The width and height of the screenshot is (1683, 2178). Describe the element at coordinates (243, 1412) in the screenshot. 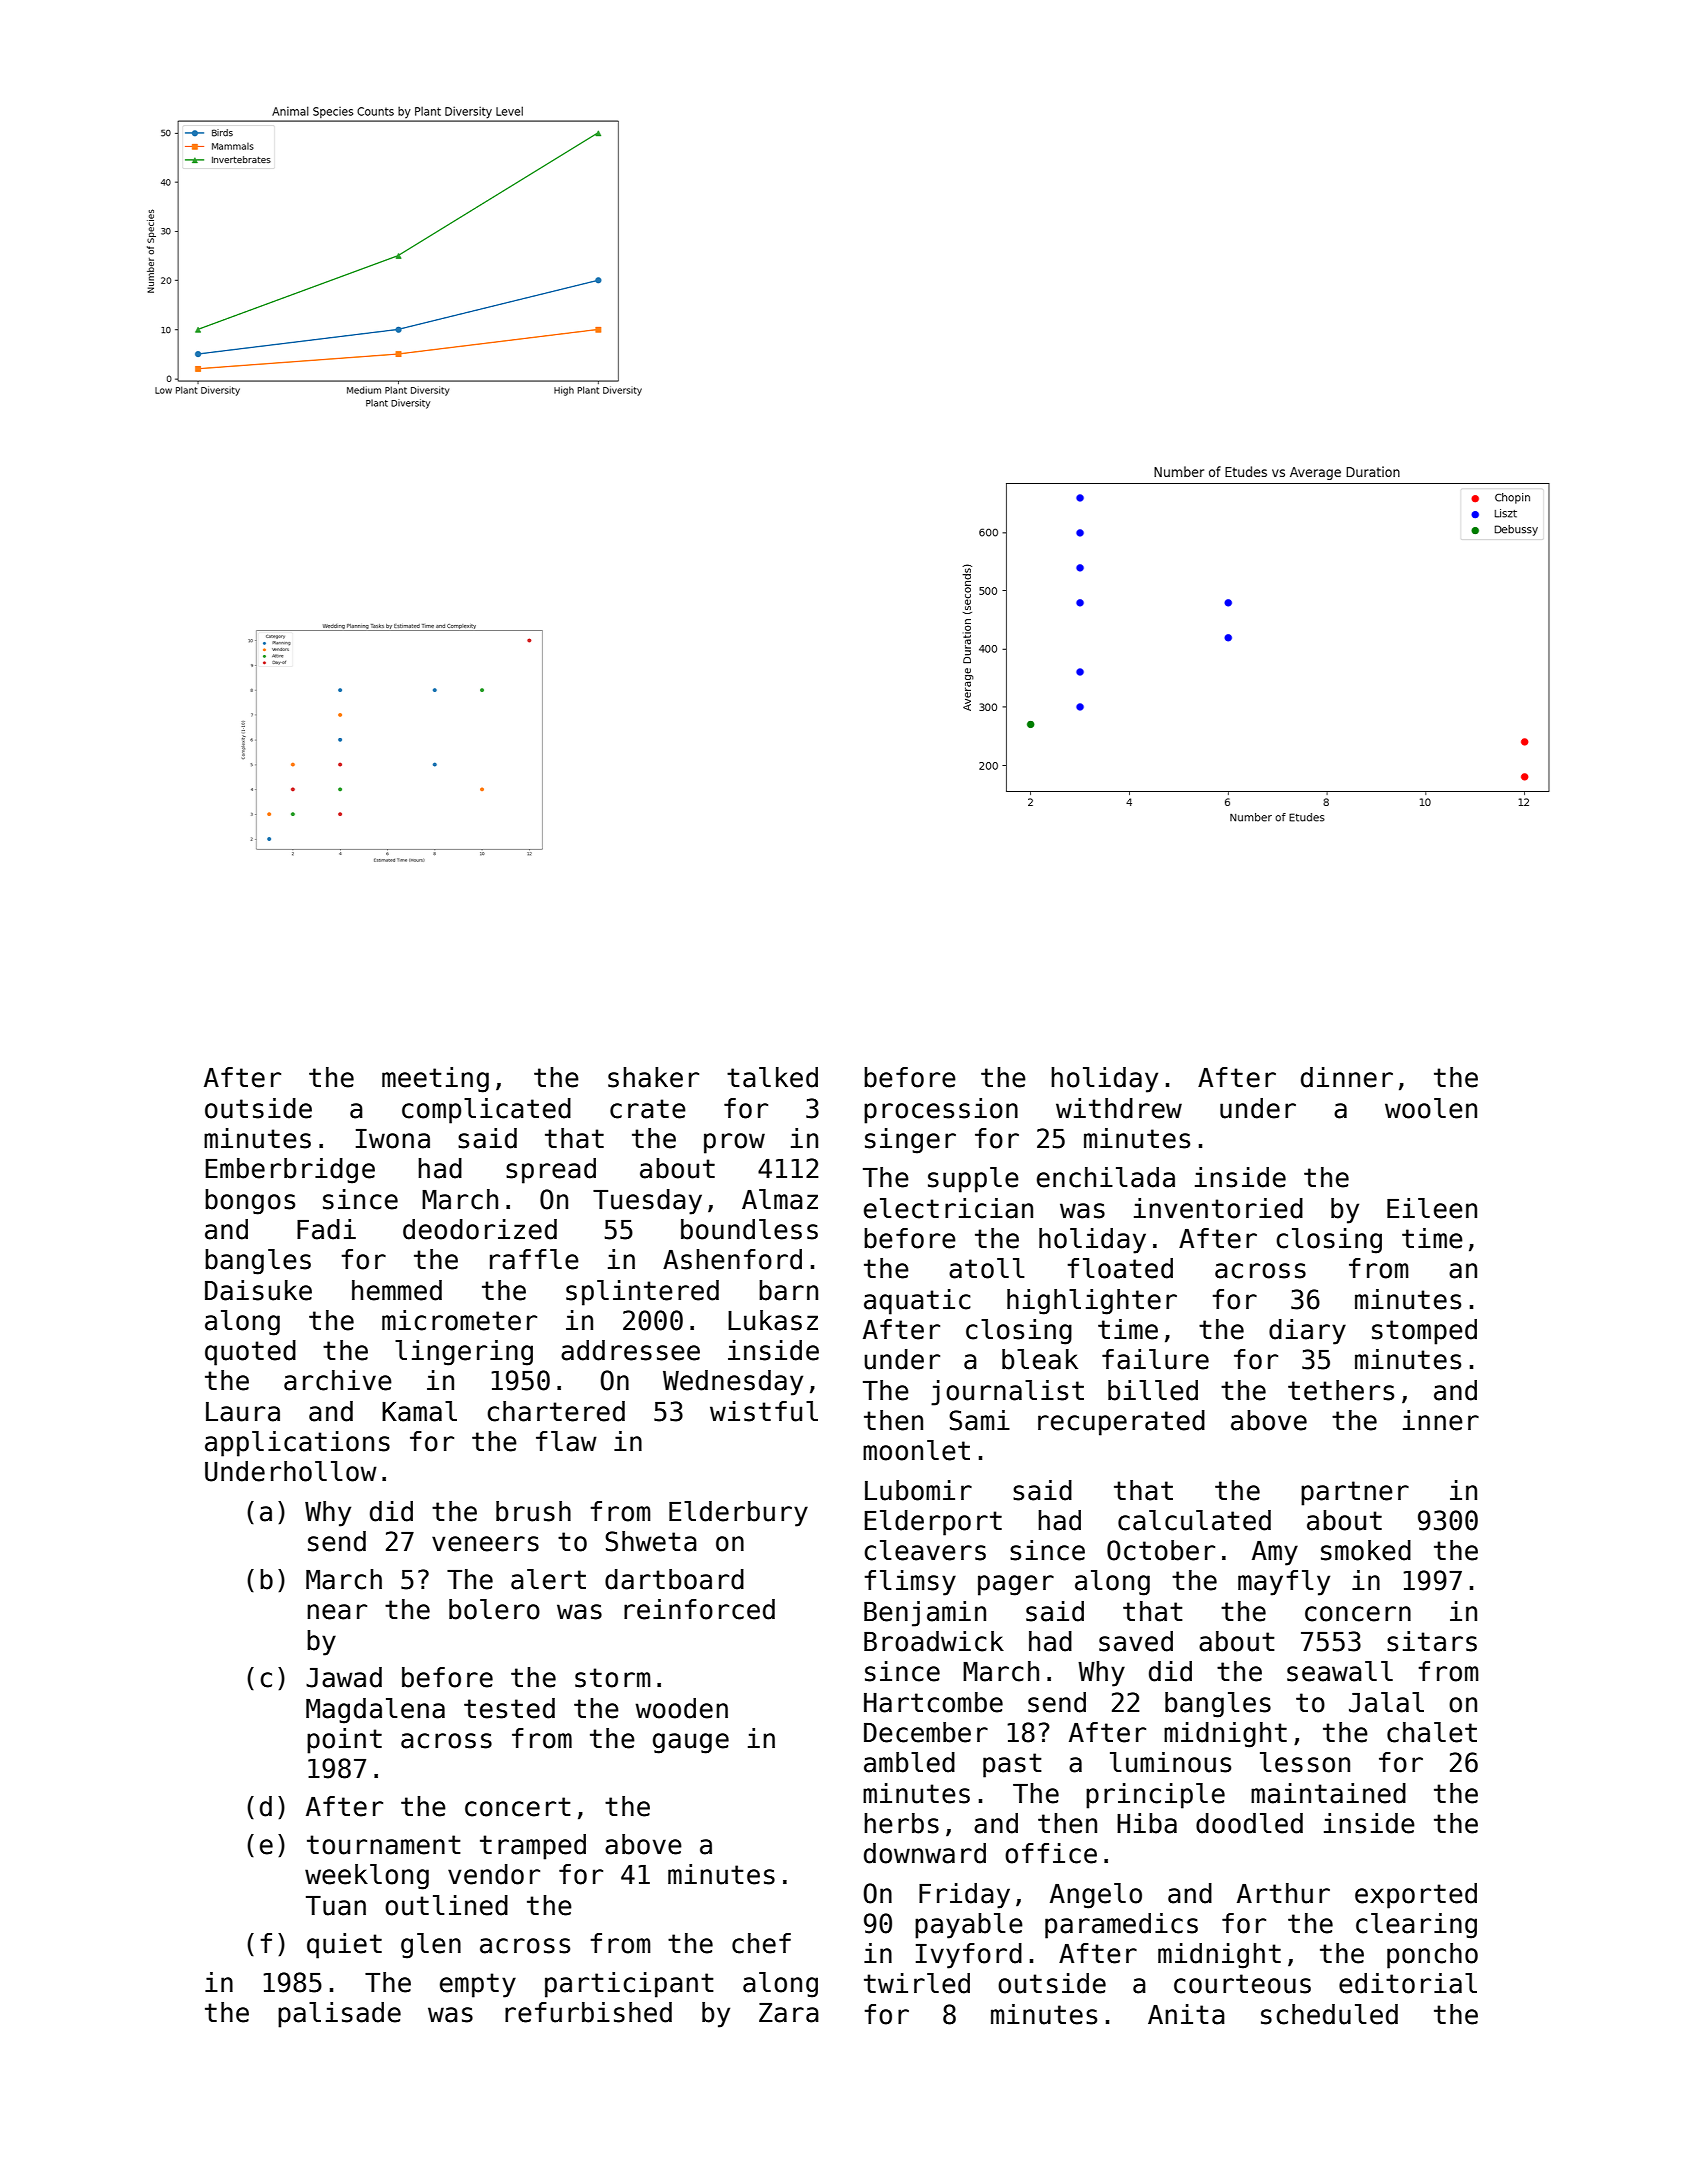

I see `Laura` at that location.
